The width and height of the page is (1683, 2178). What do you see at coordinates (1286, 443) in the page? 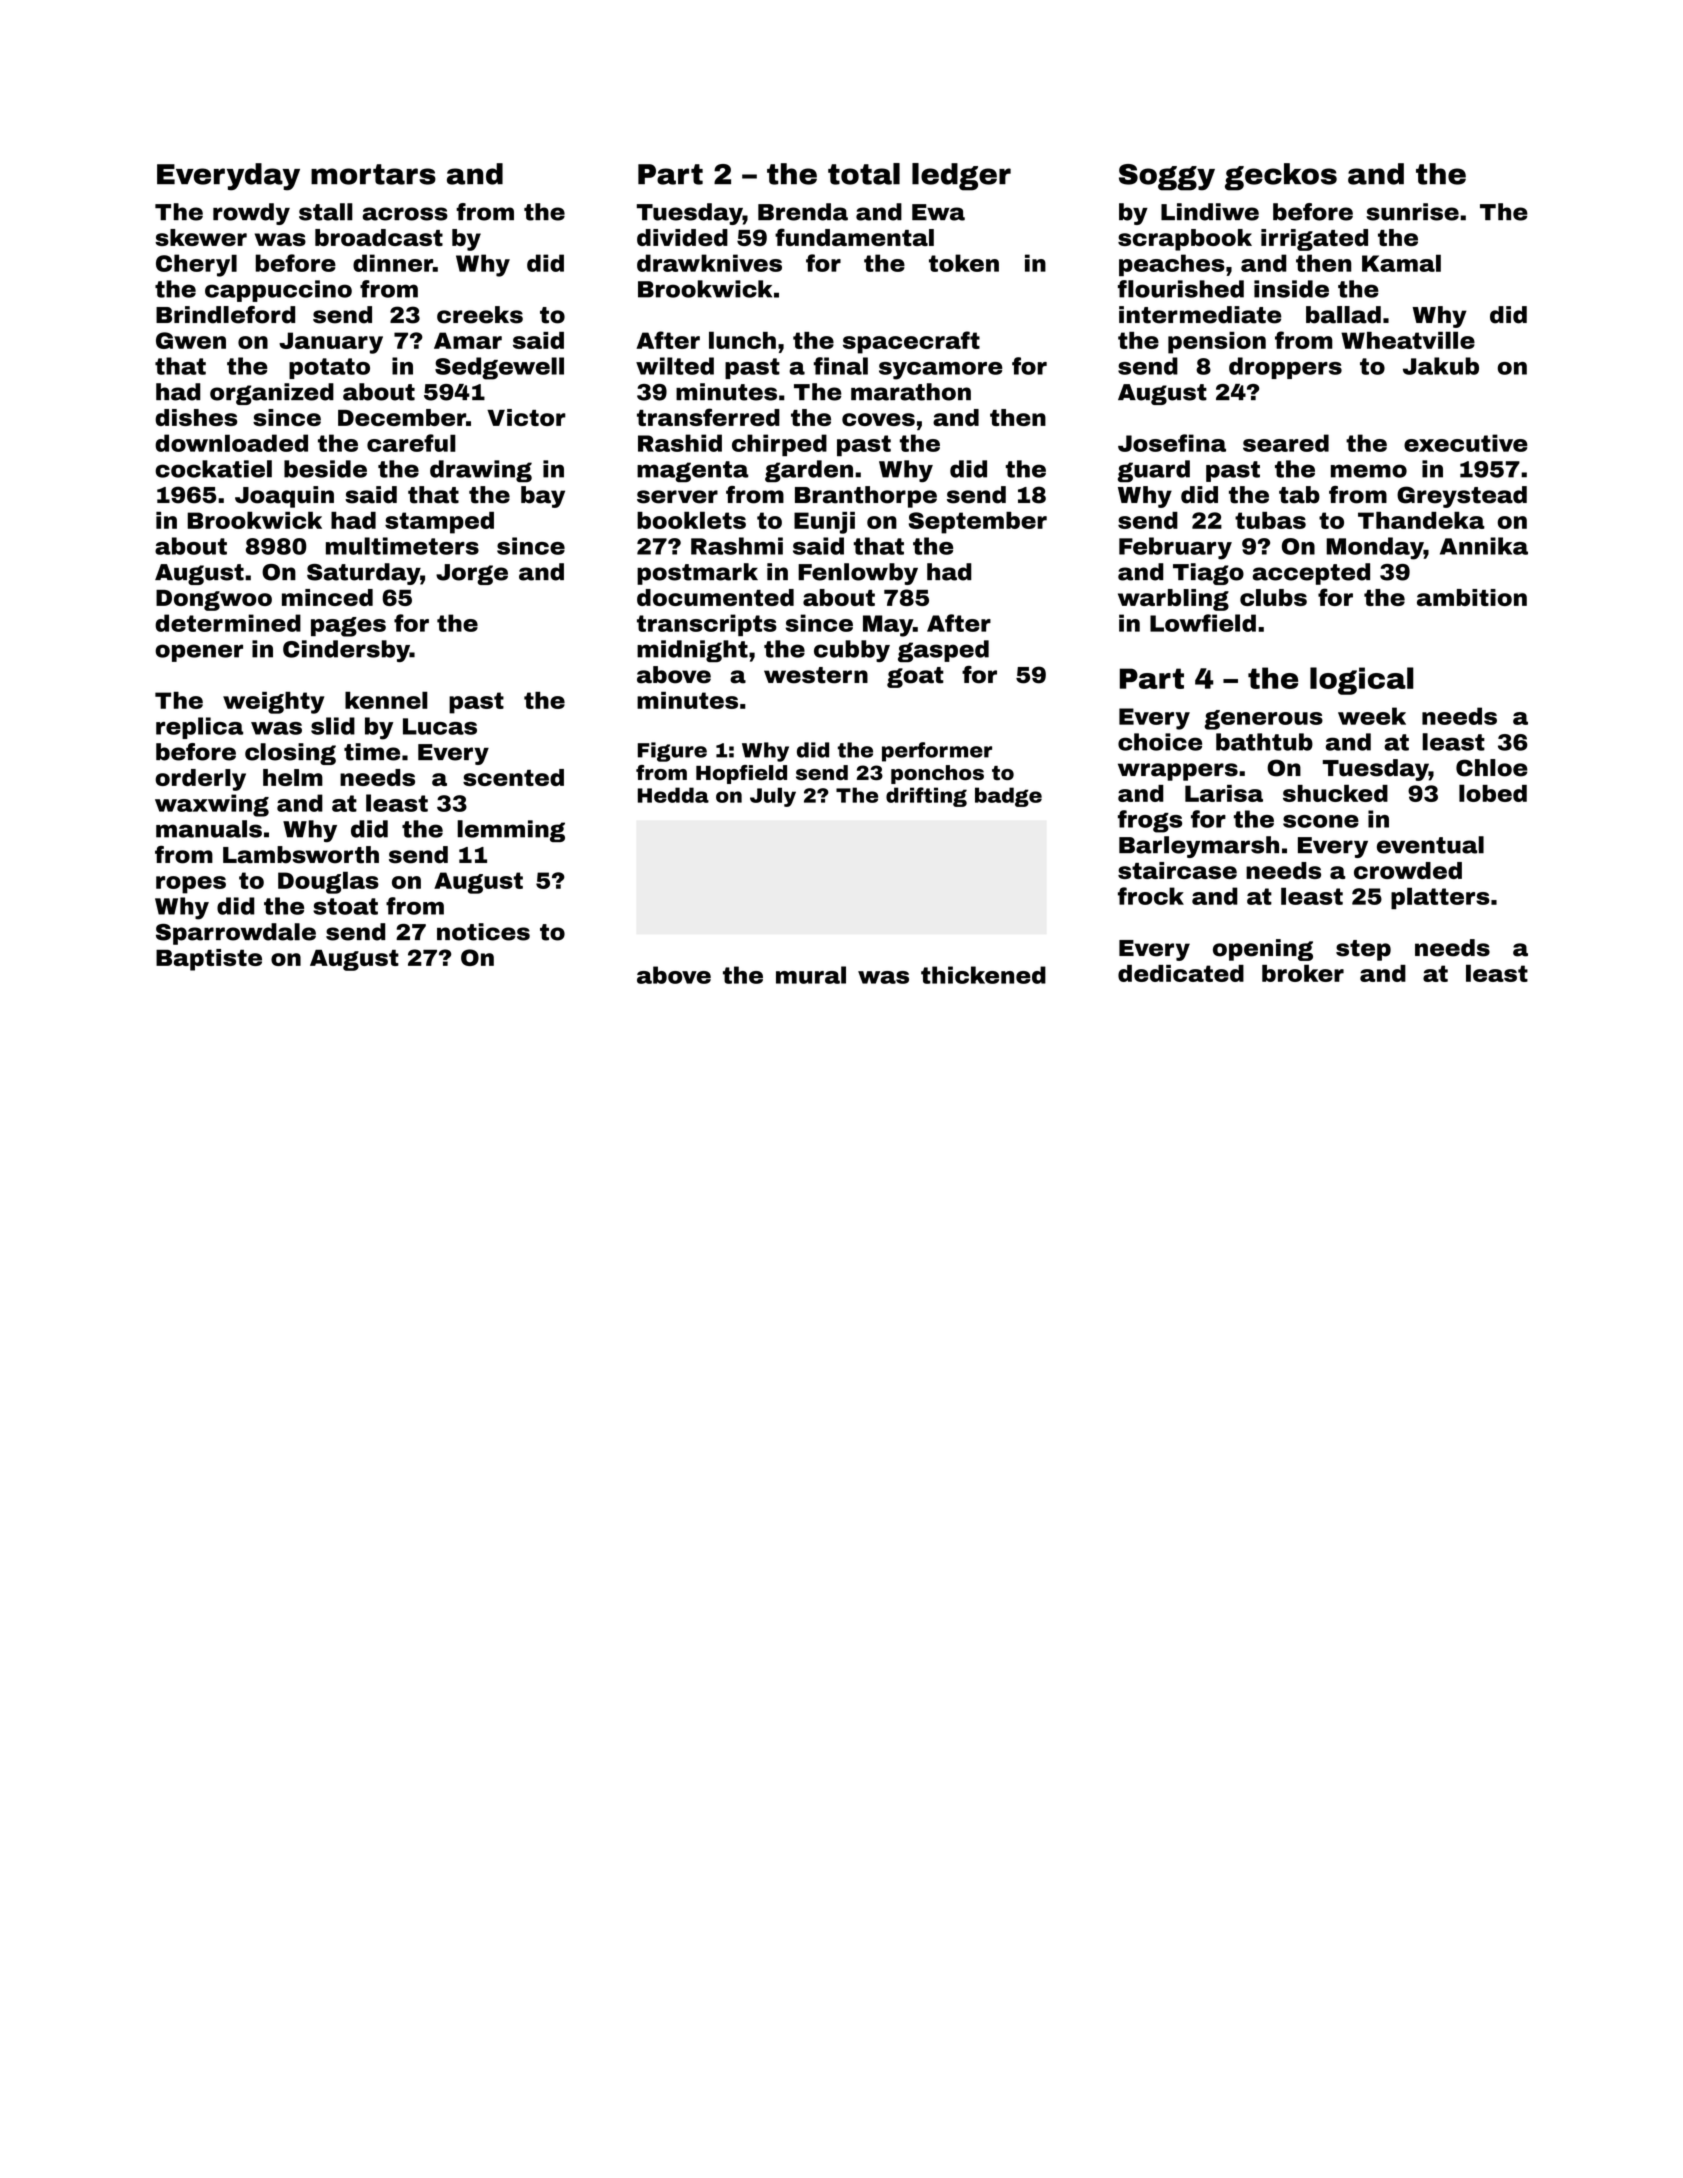
I see `seared` at bounding box center [1286, 443].
